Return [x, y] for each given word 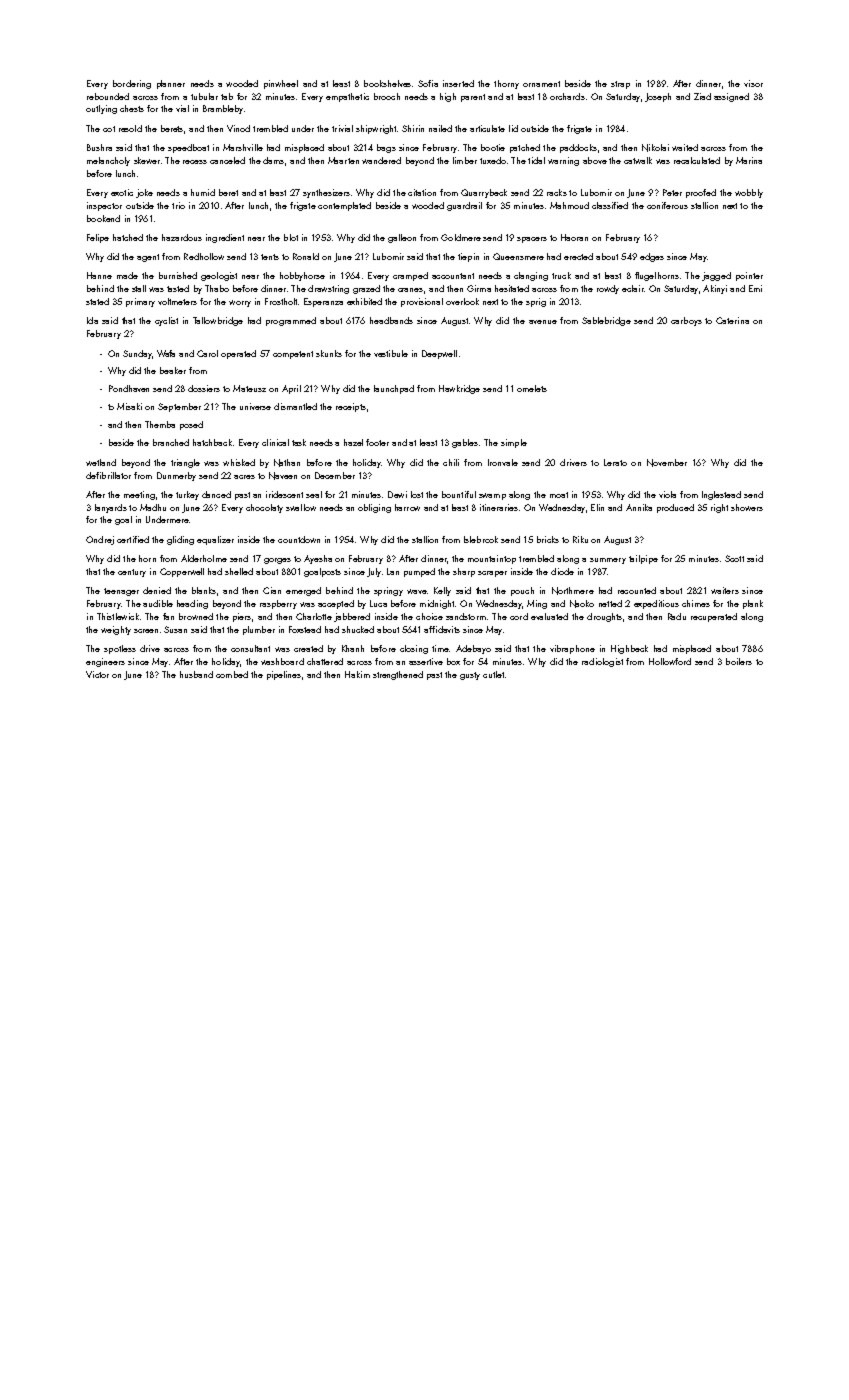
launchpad [394, 389]
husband [196, 674]
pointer [749, 276]
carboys [686, 321]
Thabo [217, 288]
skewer [147, 160]
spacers [532, 240]
